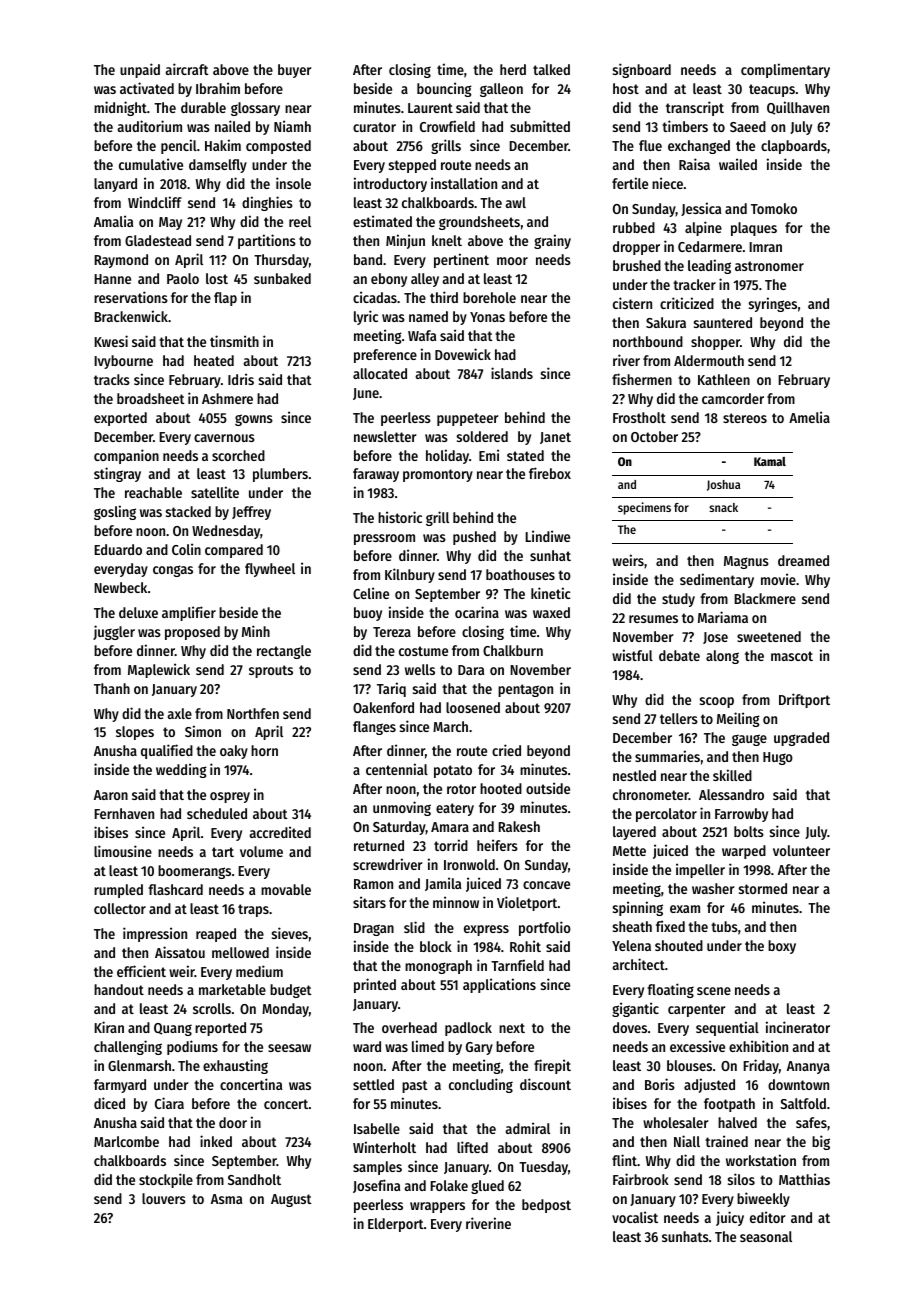  I want to click on sunbaked, so click(282, 278).
